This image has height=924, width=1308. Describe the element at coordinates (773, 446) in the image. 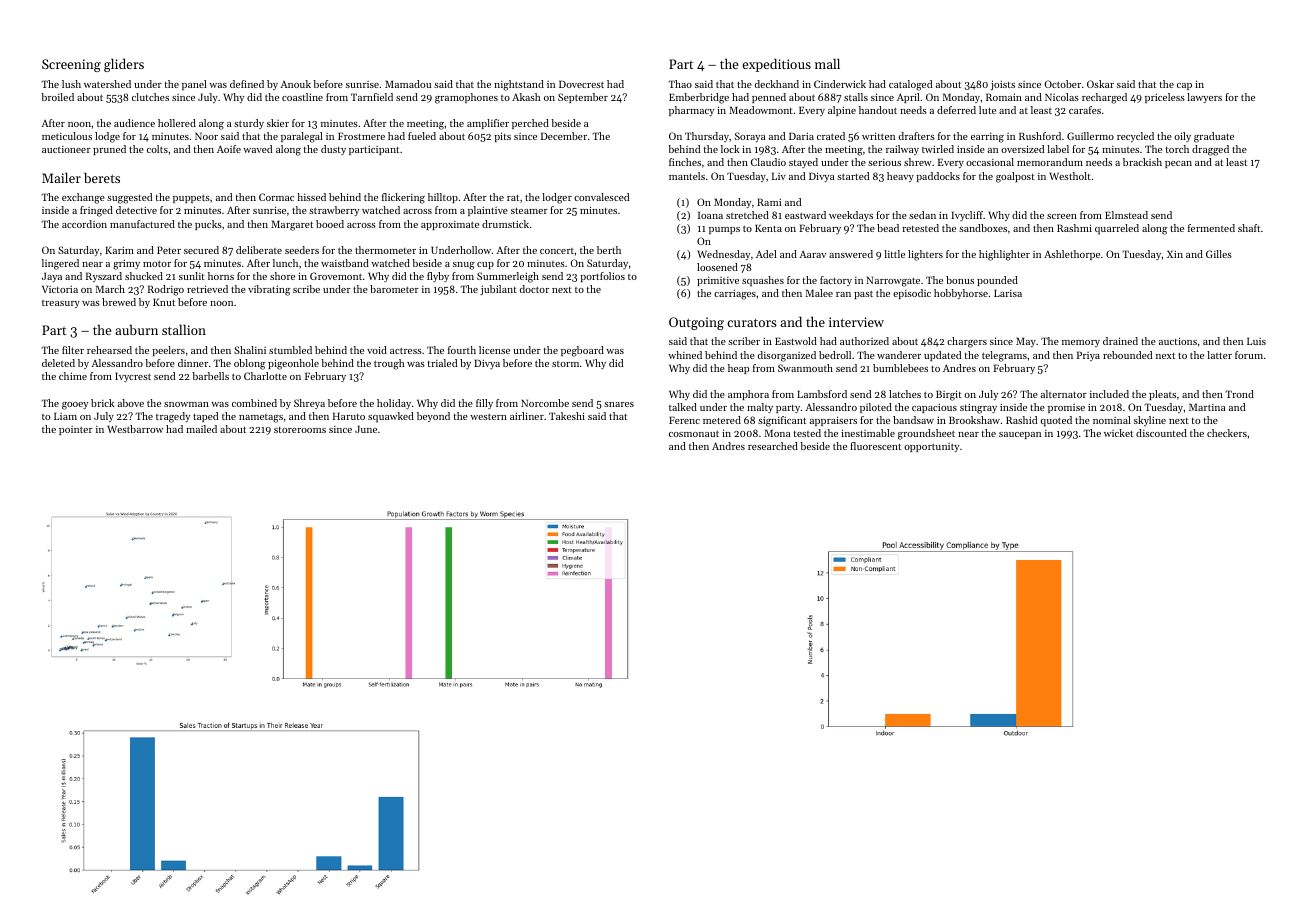

I see `researched` at that location.
